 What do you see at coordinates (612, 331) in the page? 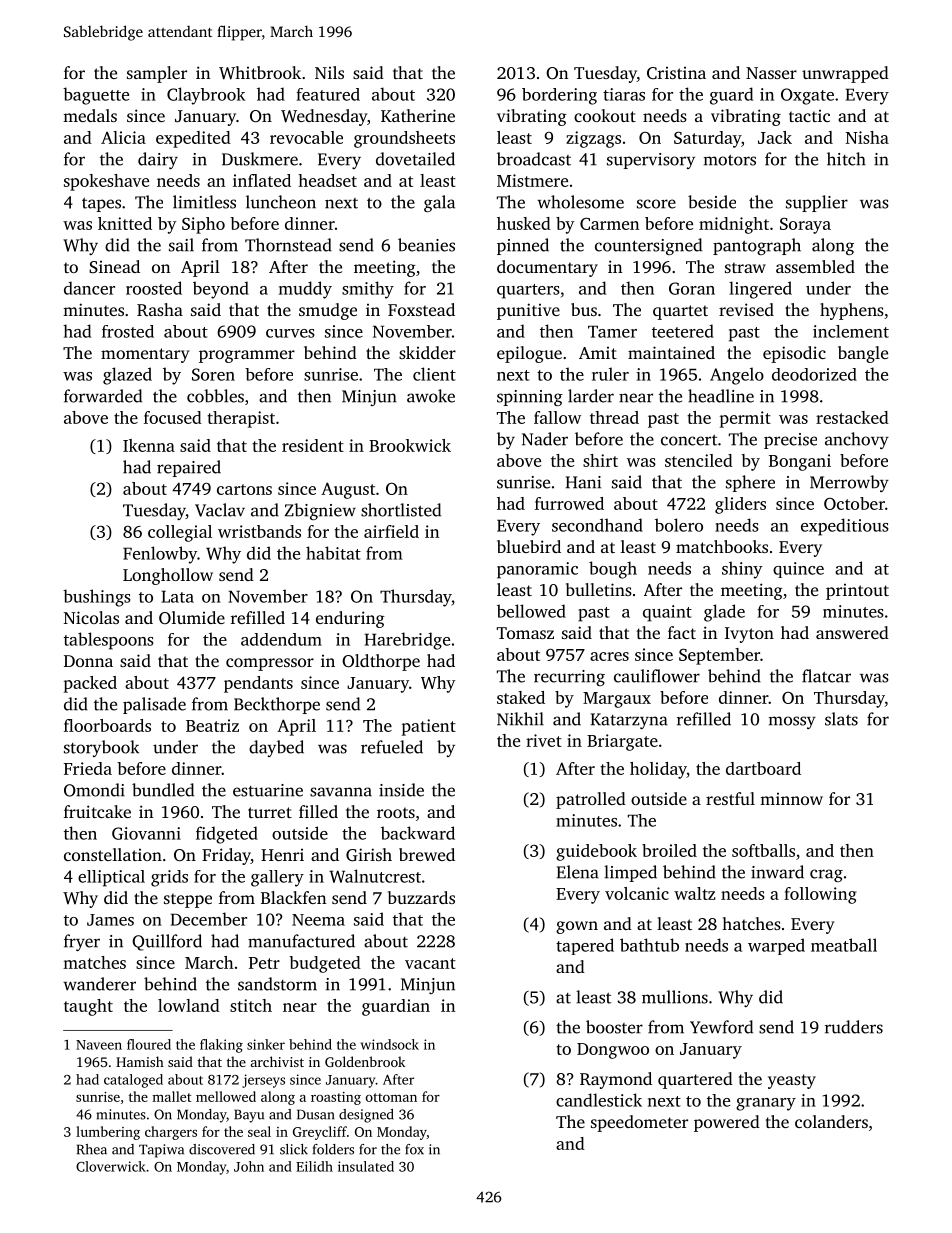
I see `Tamer` at bounding box center [612, 331].
